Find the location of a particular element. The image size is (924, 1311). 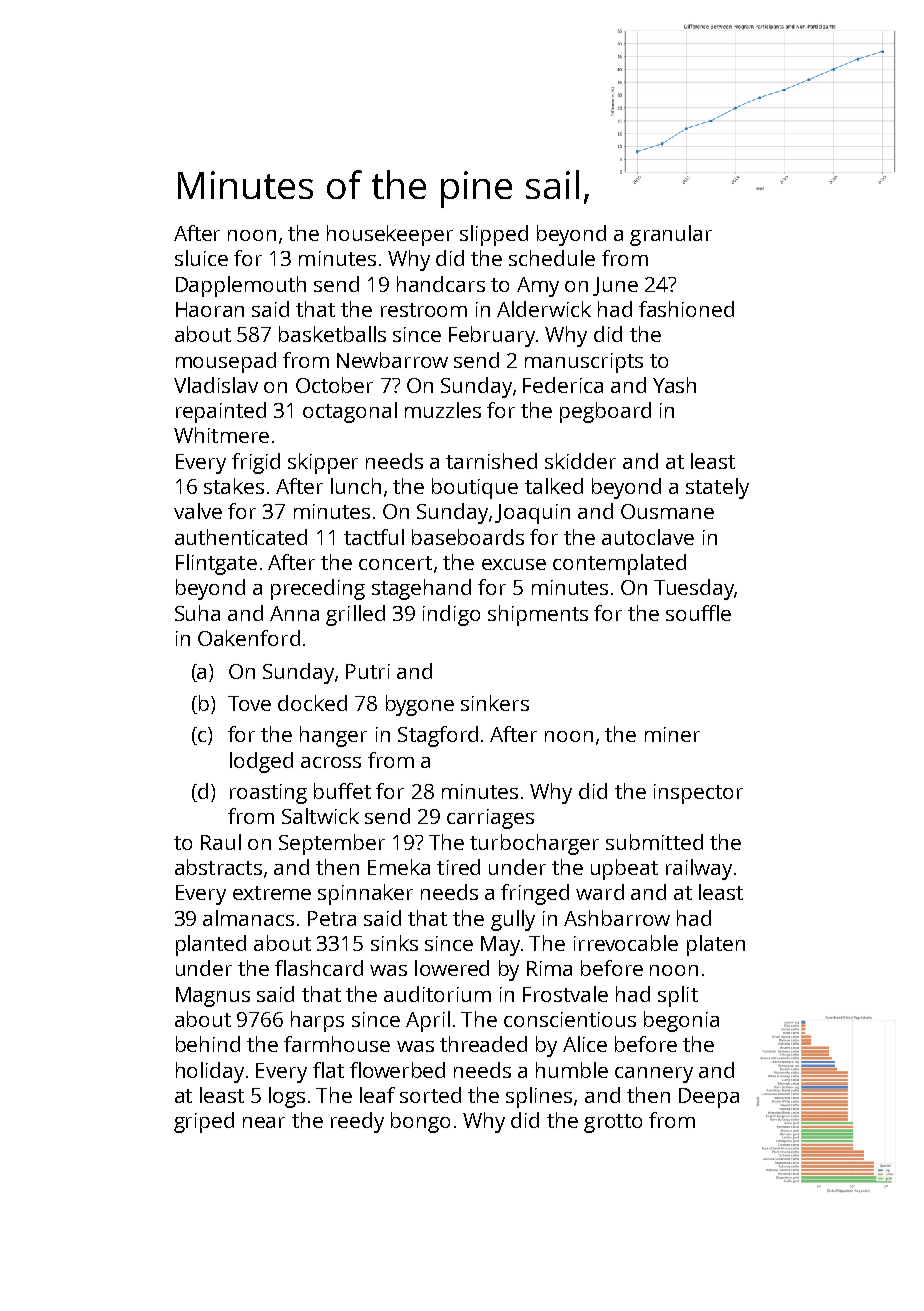

handcars is located at coordinates (441, 284).
